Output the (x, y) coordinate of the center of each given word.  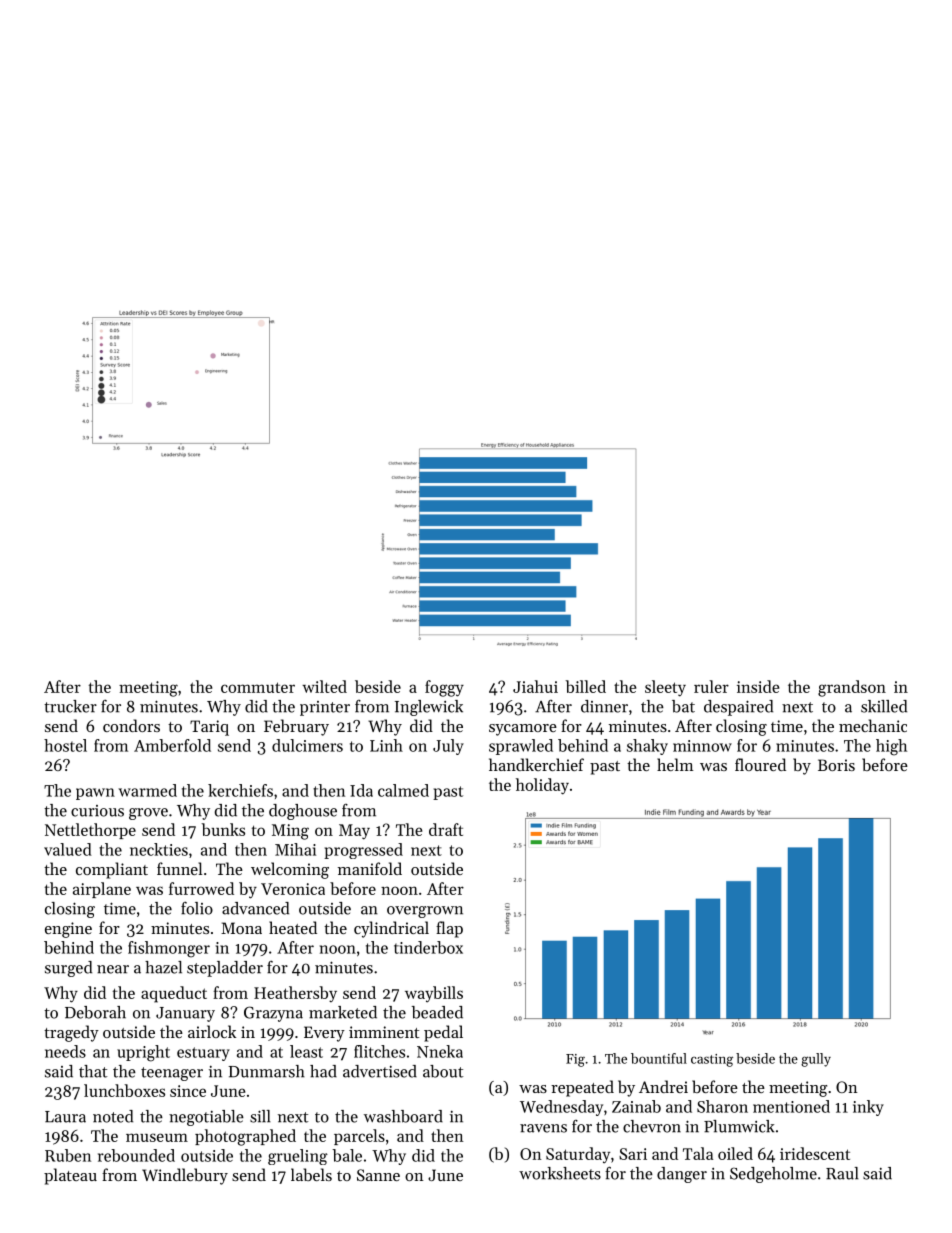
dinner (604, 706)
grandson (852, 688)
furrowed (201, 888)
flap (449, 929)
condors (131, 725)
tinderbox (428, 947)
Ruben (68, 1155)
